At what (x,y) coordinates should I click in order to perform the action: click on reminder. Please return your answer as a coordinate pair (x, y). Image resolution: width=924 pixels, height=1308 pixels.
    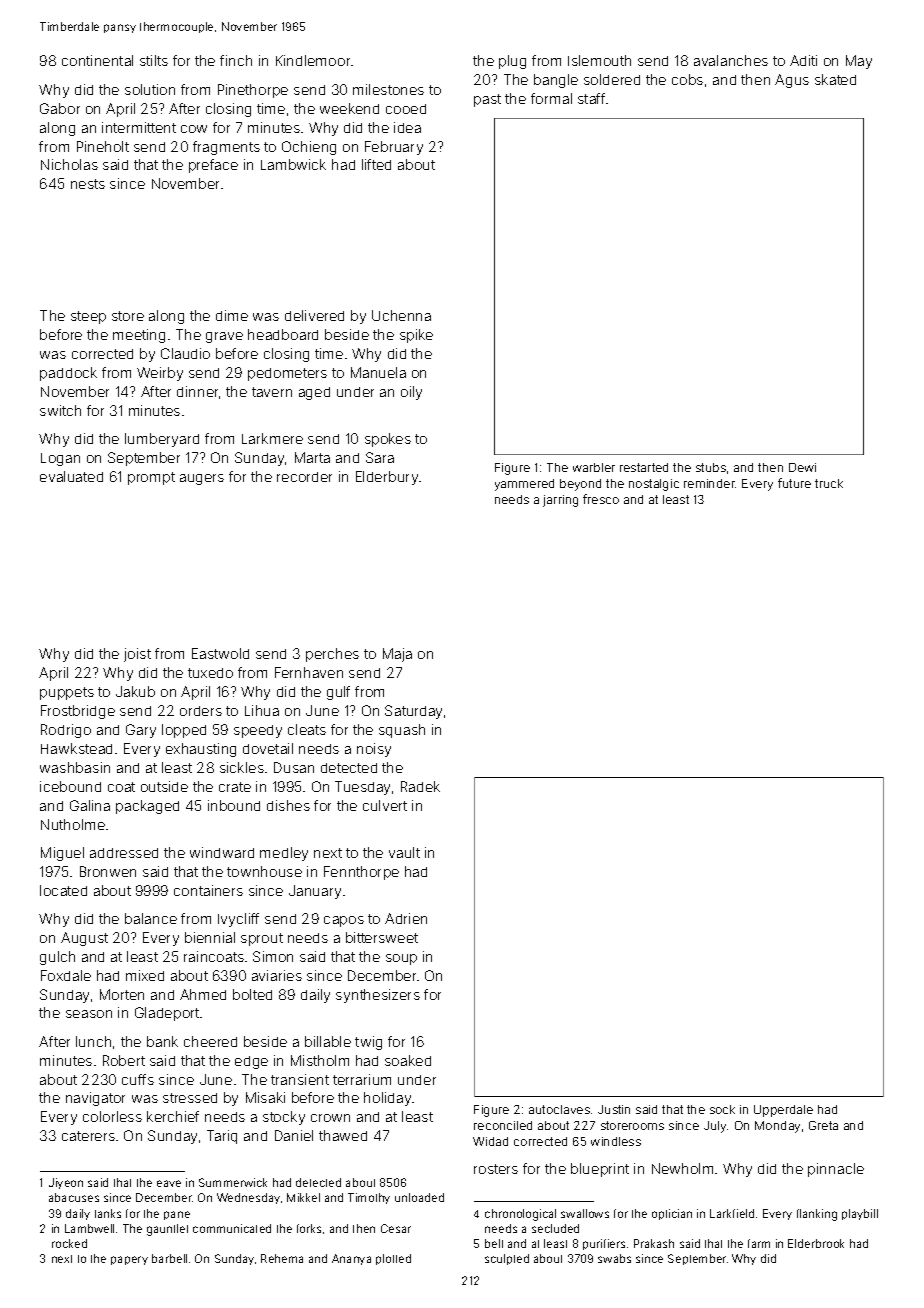
    Looking at the image, I should click on (710, 483).
